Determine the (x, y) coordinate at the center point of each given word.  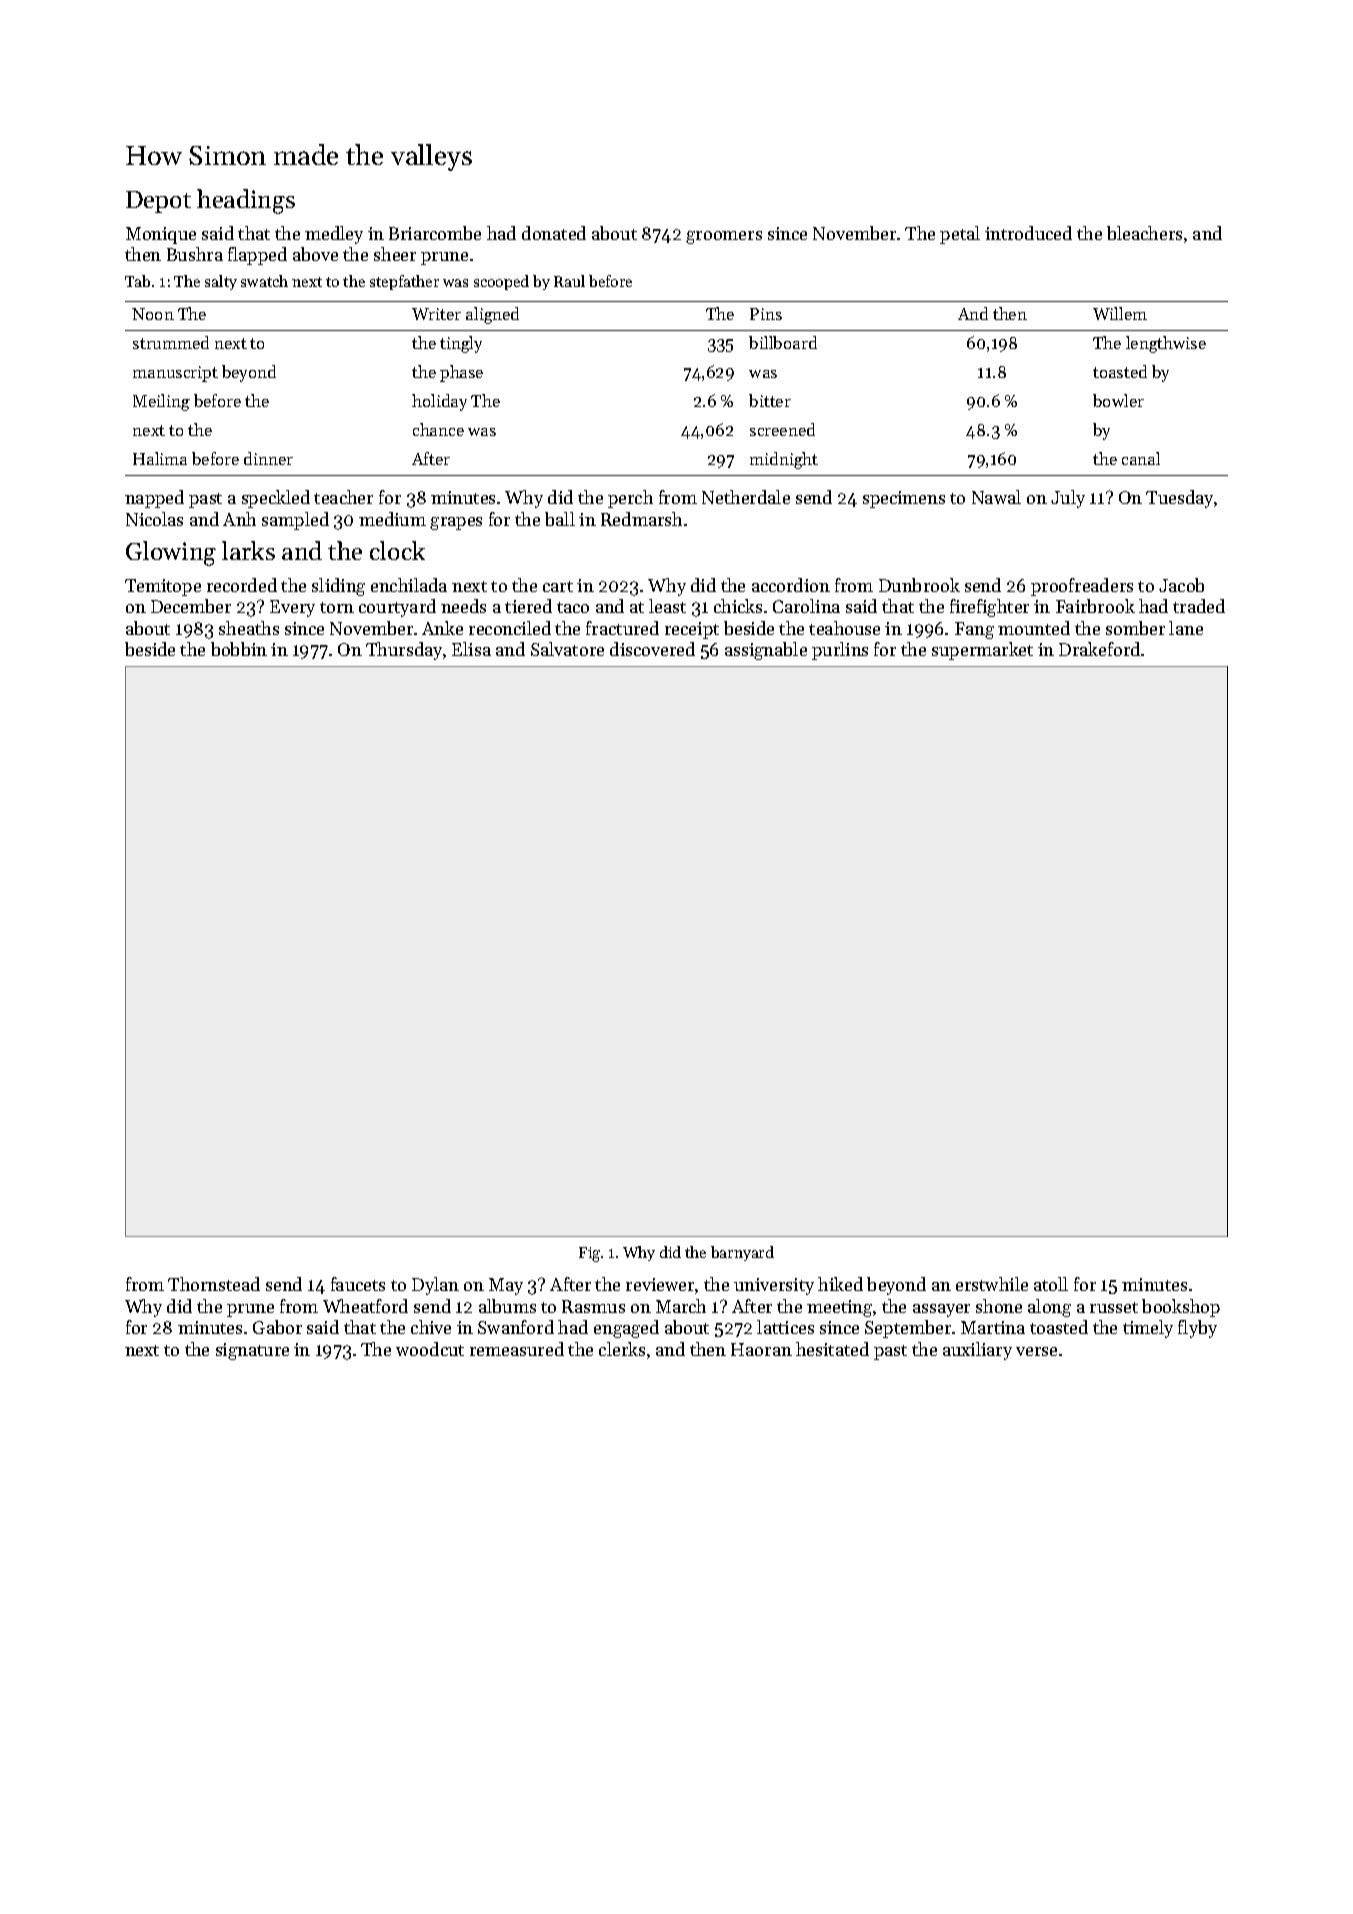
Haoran (761, 1349)
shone (999, 1306)
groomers (724, 237)
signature (252, 1351)
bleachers (1144, 233)
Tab (137, 281)
